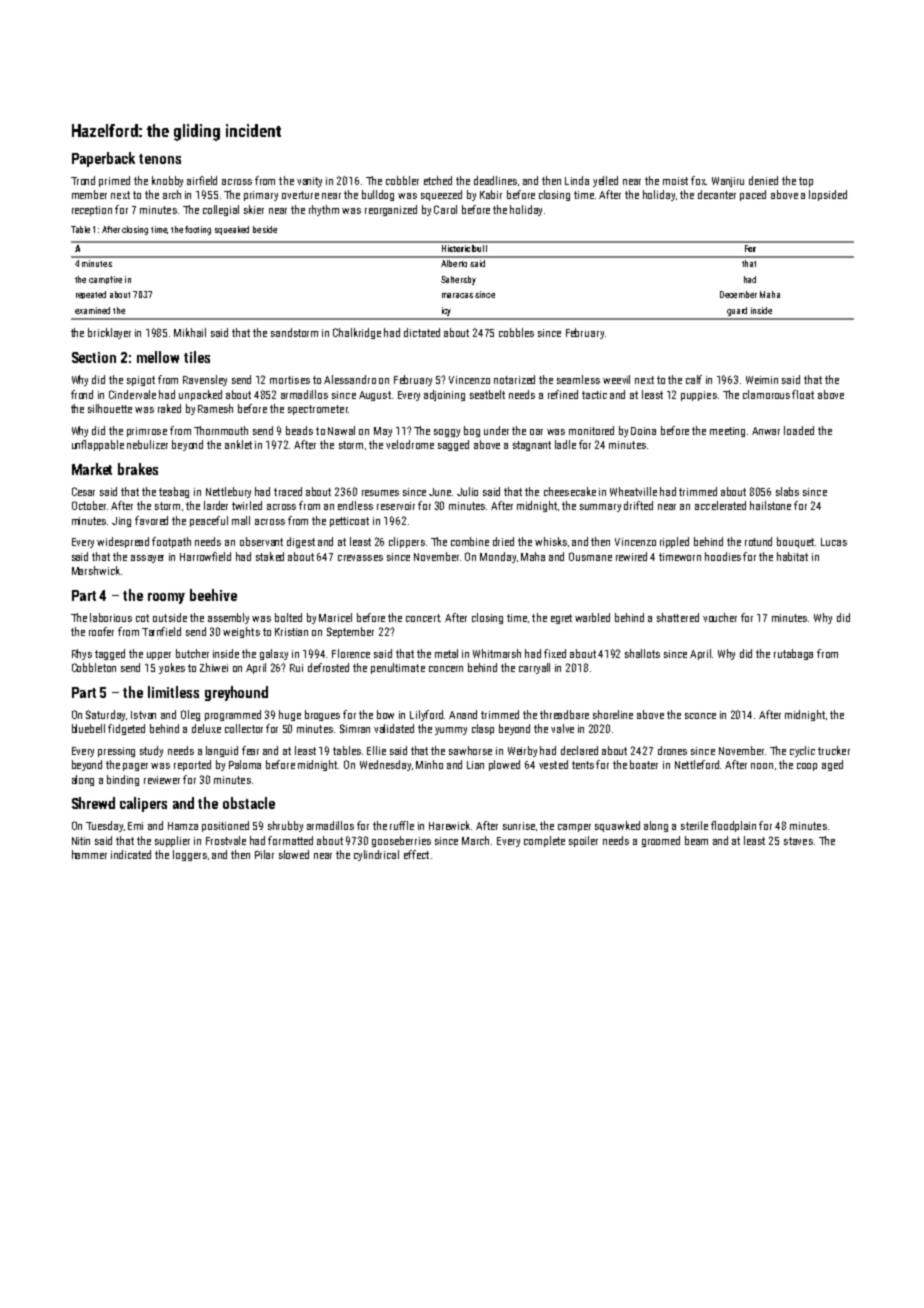 This screenshot has height=1308, width=924. Describe the element at coordinates (762, 766) in the screenshot. I see `noon` at that location.
